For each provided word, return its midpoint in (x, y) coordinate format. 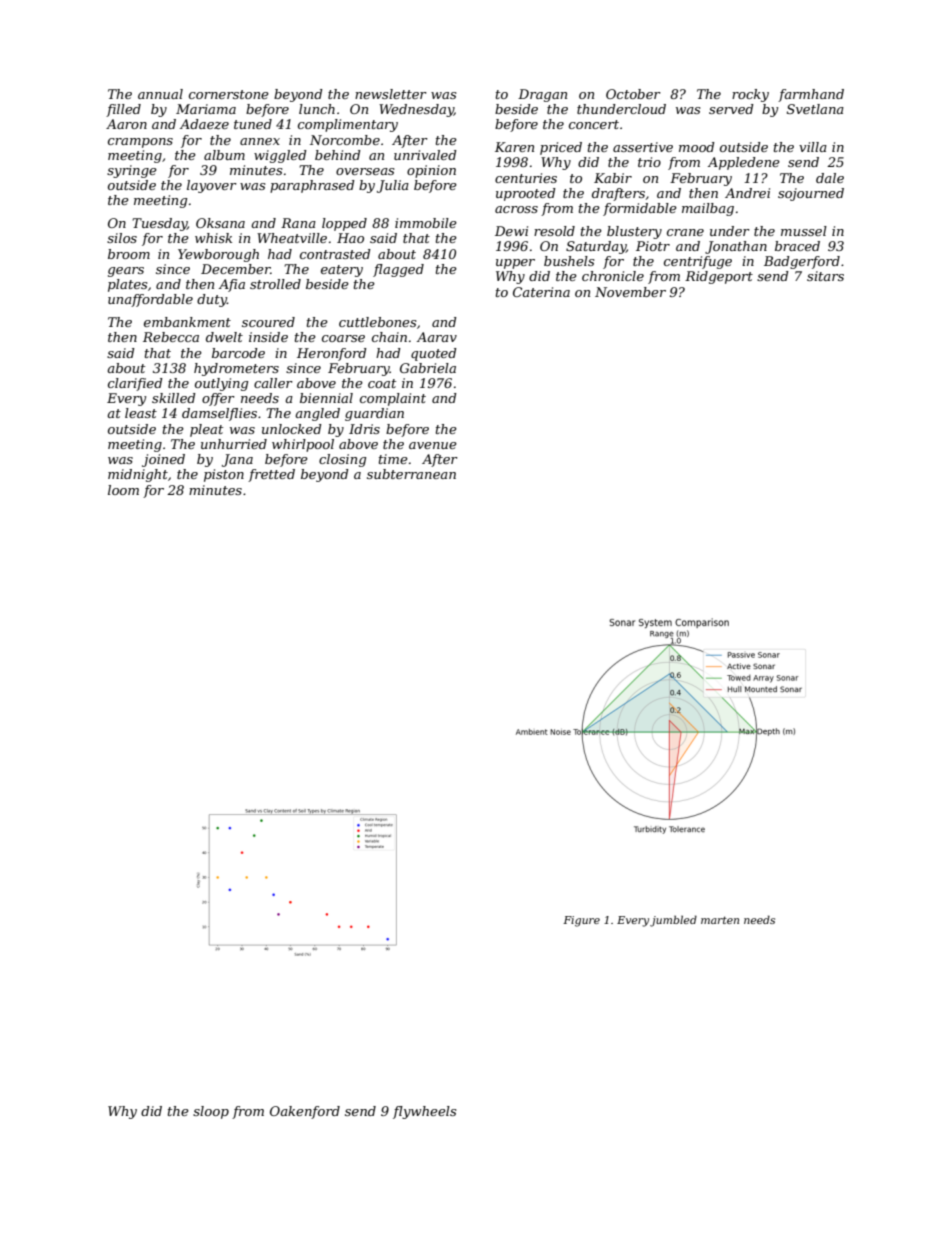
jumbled (673, 921)
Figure (581, 921)
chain (389, 337)
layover (212, 186)
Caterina (541, 292)
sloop (211, 1112)
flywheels (424, 1112)
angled (317, 414)
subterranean (411, 474)
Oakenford (305, 1112)
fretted (271, 475)
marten (720, 920)
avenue (433, 445)
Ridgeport (719, 277)
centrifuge (698, 262)
